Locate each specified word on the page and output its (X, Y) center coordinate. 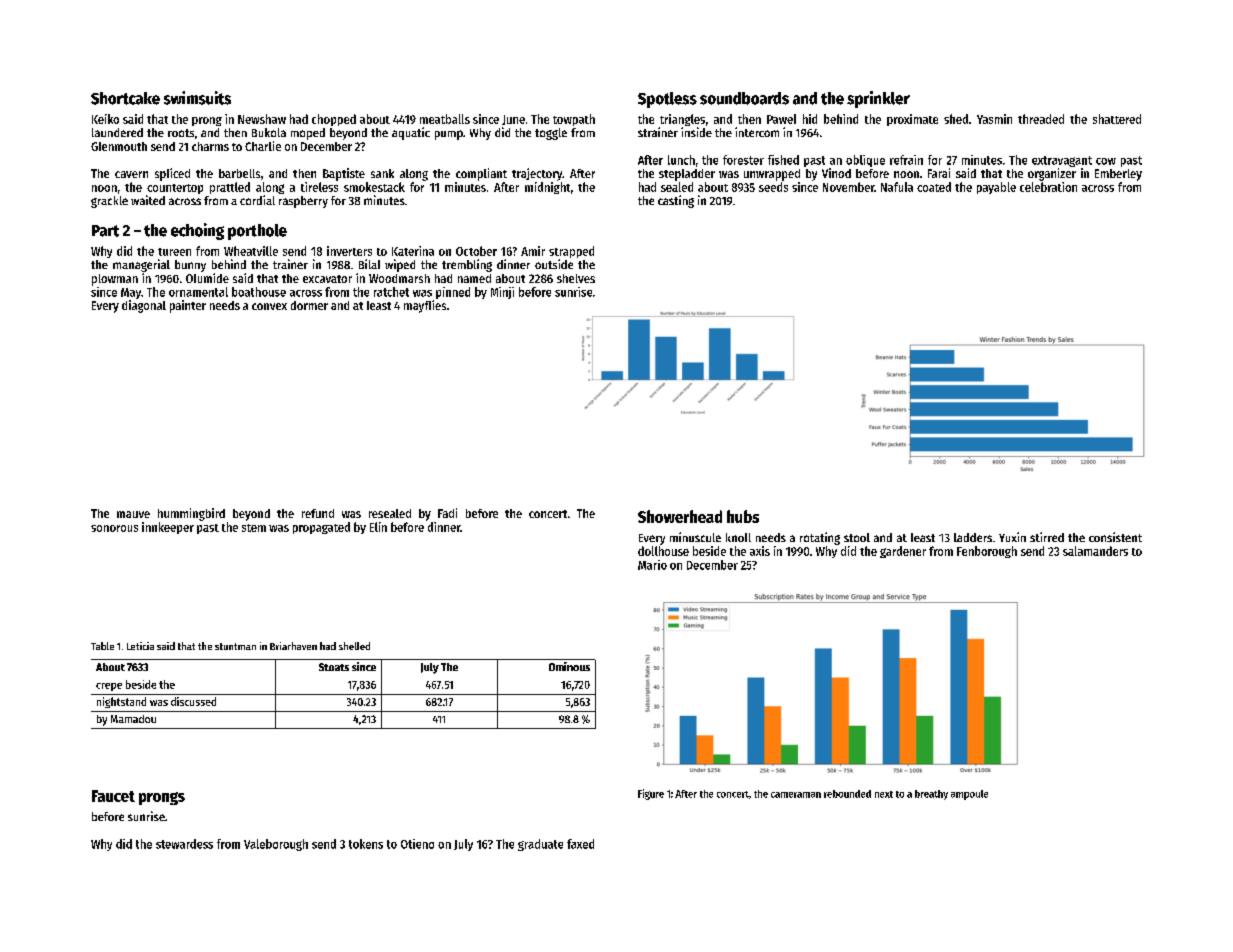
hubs (743, 516)
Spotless (667, 100)
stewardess (184, 844)
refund (318, 513)
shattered (1117, 119)
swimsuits (197, 98)
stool (857, 537)
